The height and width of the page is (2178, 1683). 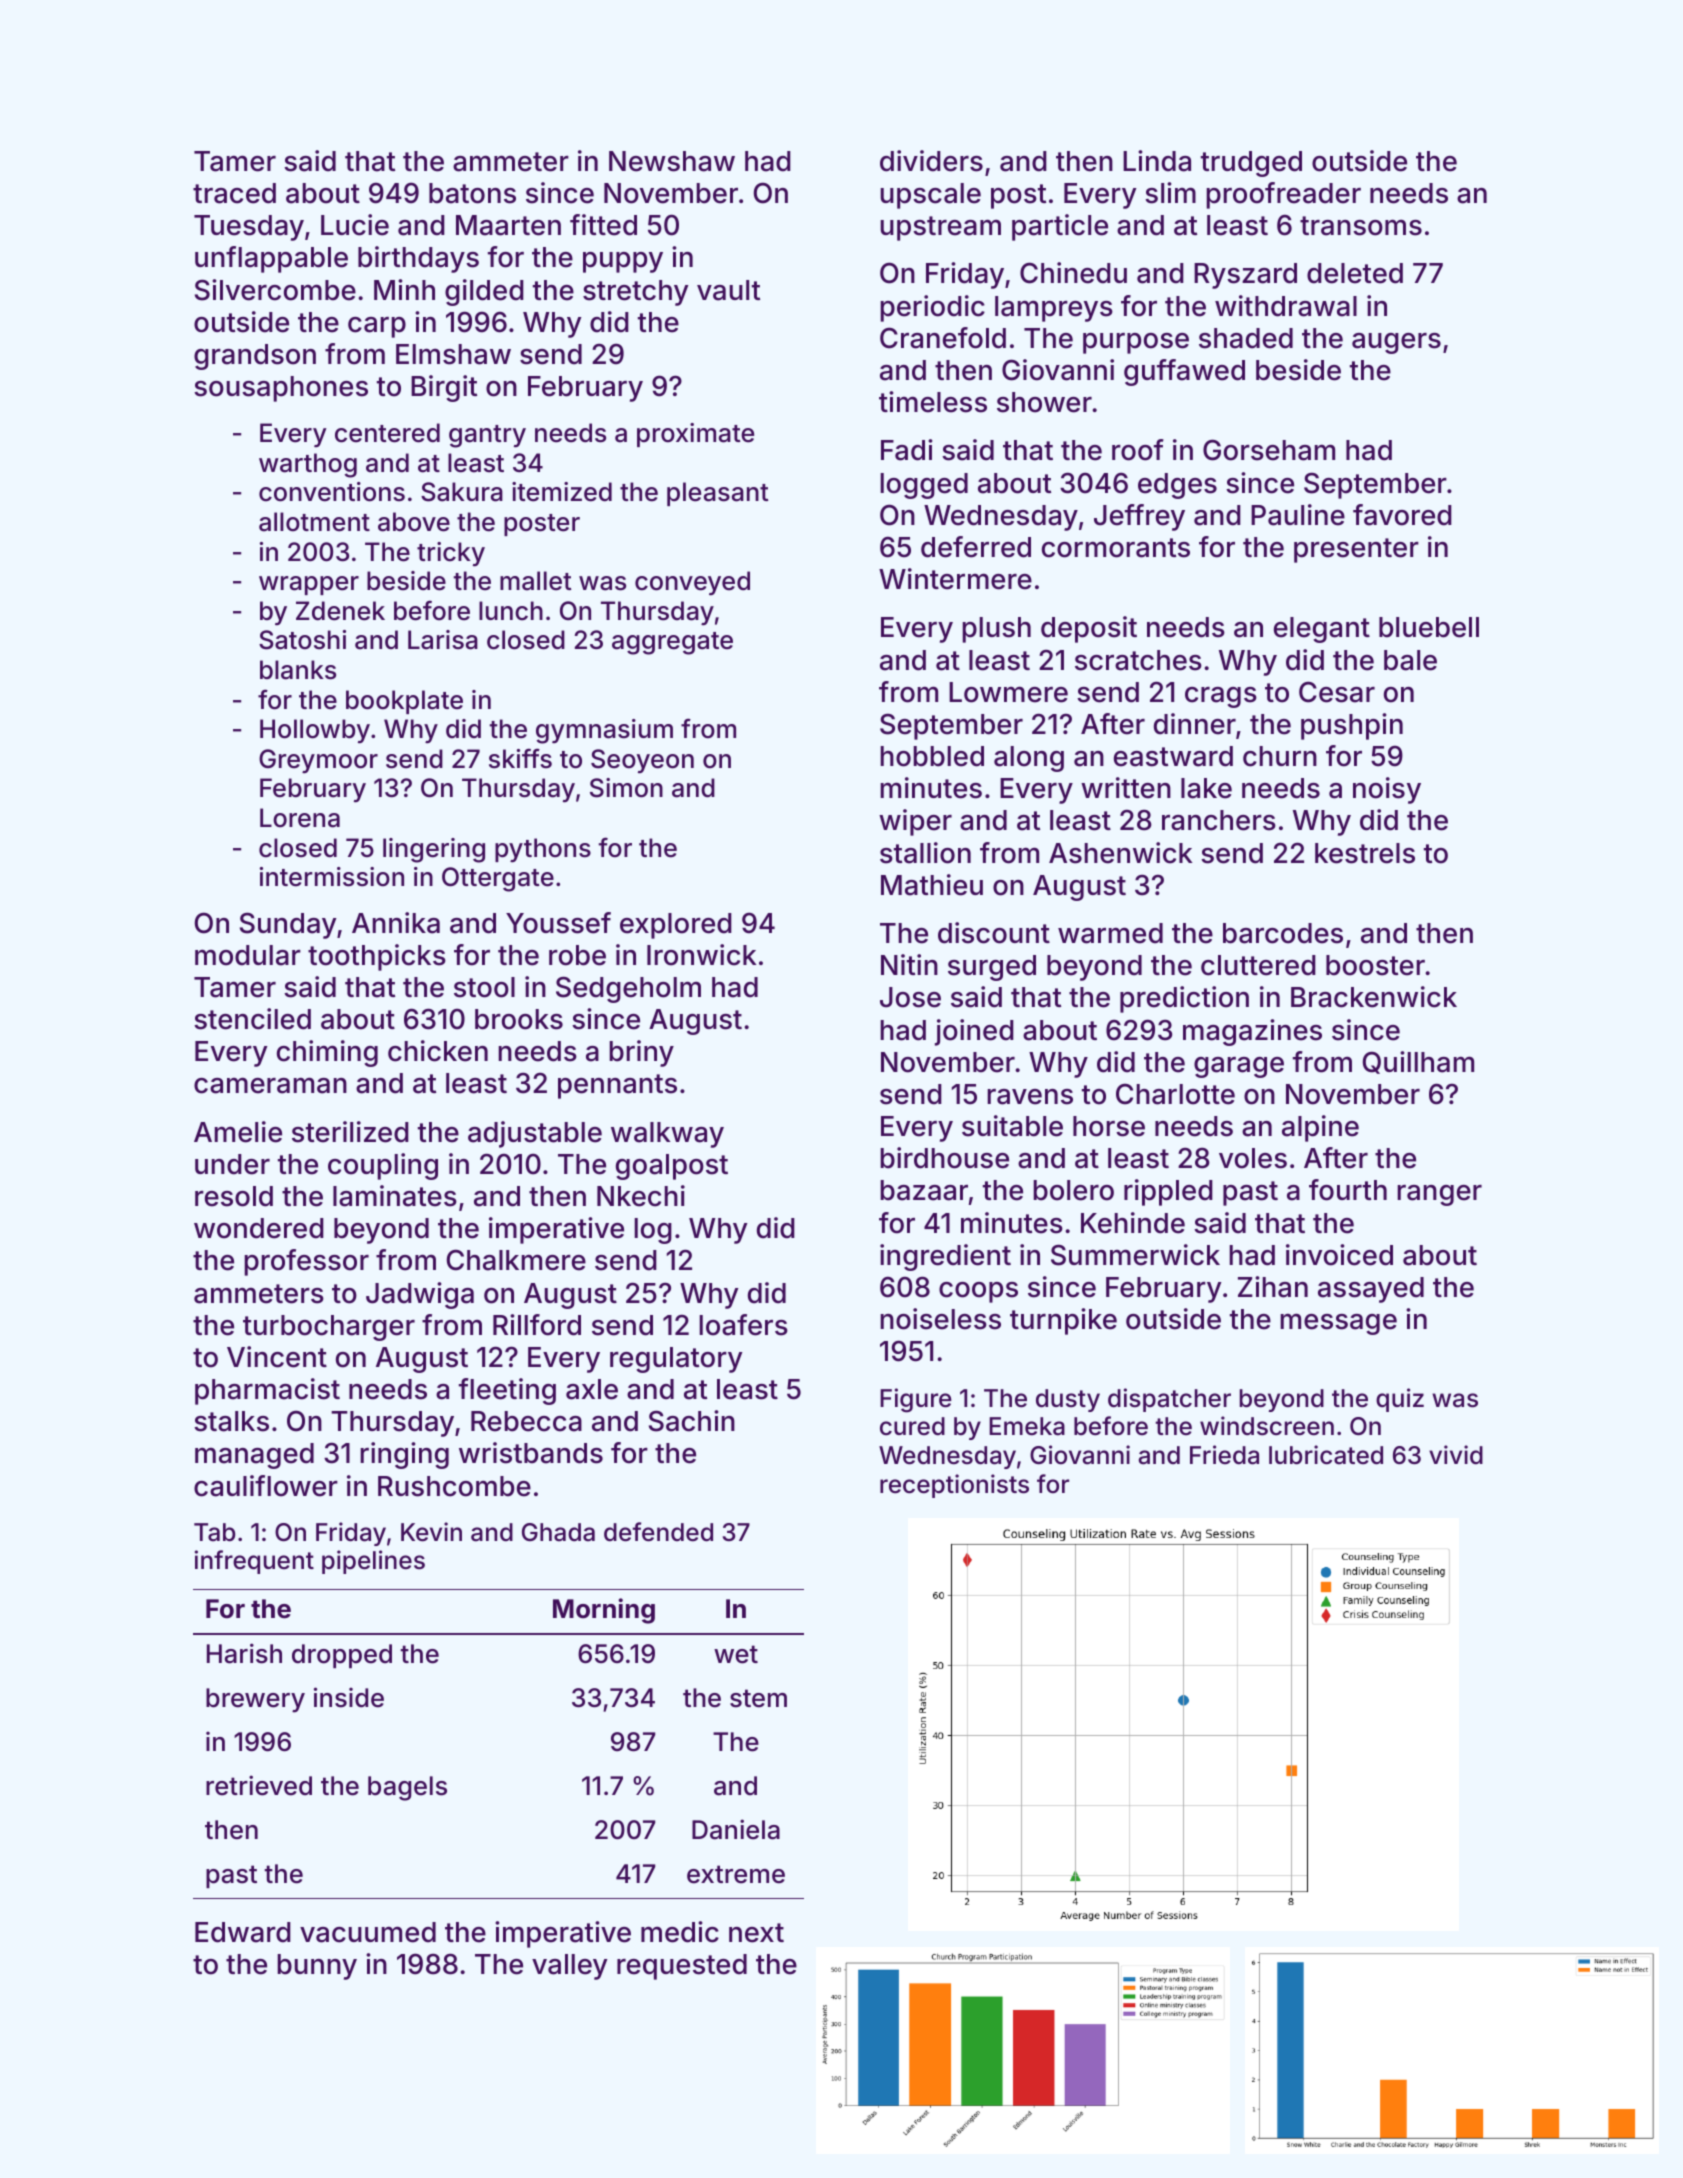 What do you see at coordinates (692, 1421) in the page?
I see `Sachin` at bounding box center [692, 1421].
